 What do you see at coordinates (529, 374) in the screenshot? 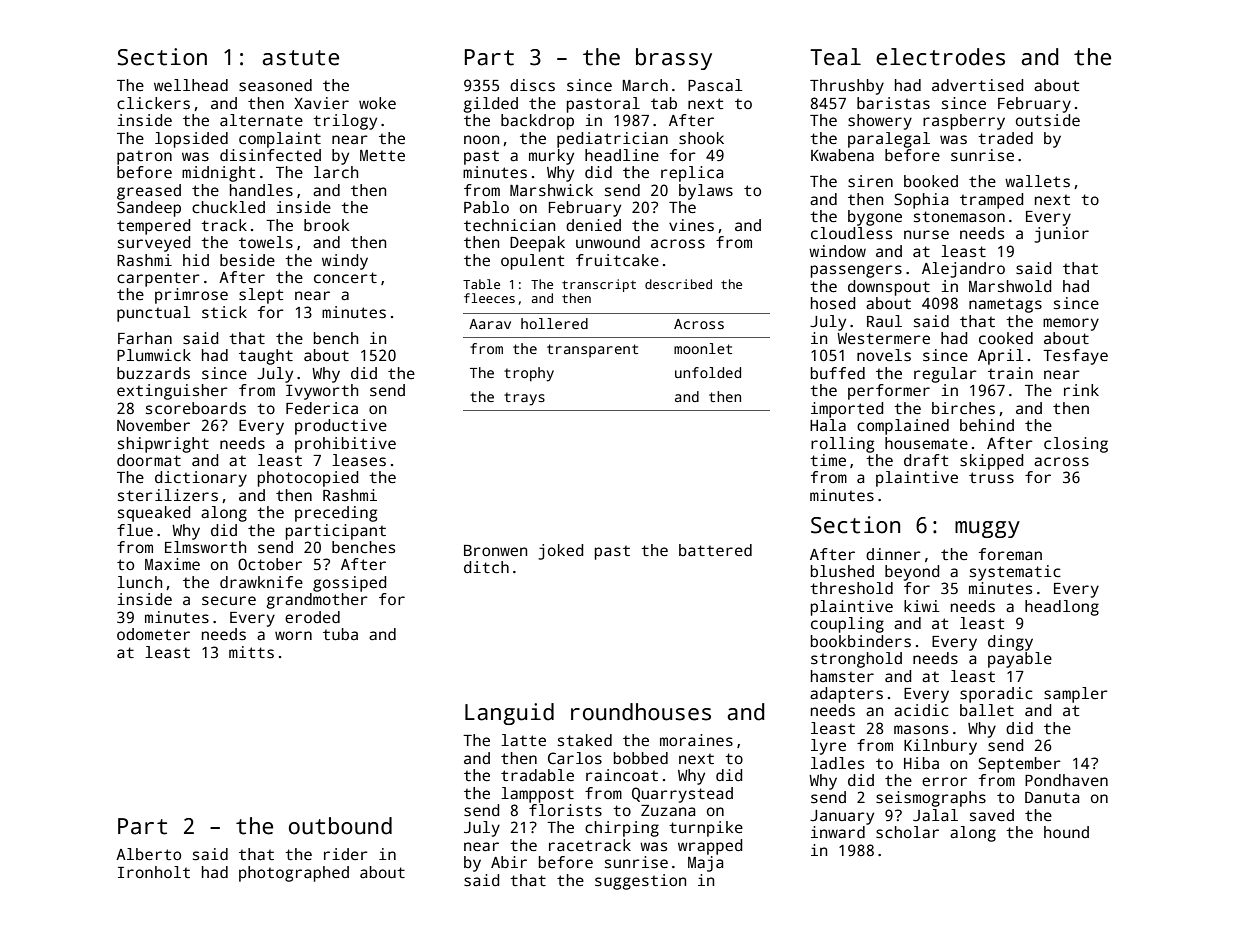
I see `trophy` at bounding box center [529, 374].
